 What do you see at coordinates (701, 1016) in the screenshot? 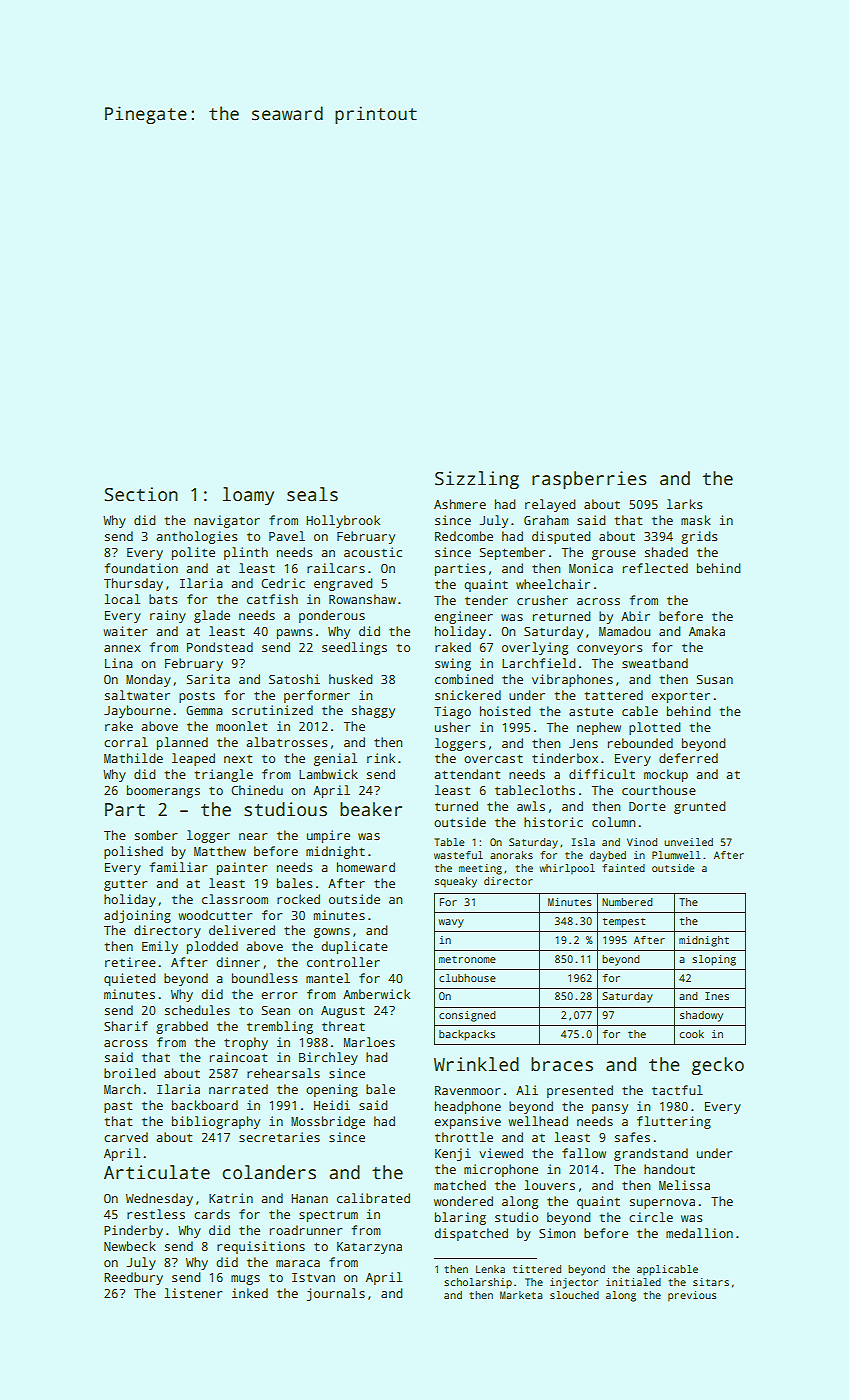
I see `shadowy` at bounding box center [701, 1016].
